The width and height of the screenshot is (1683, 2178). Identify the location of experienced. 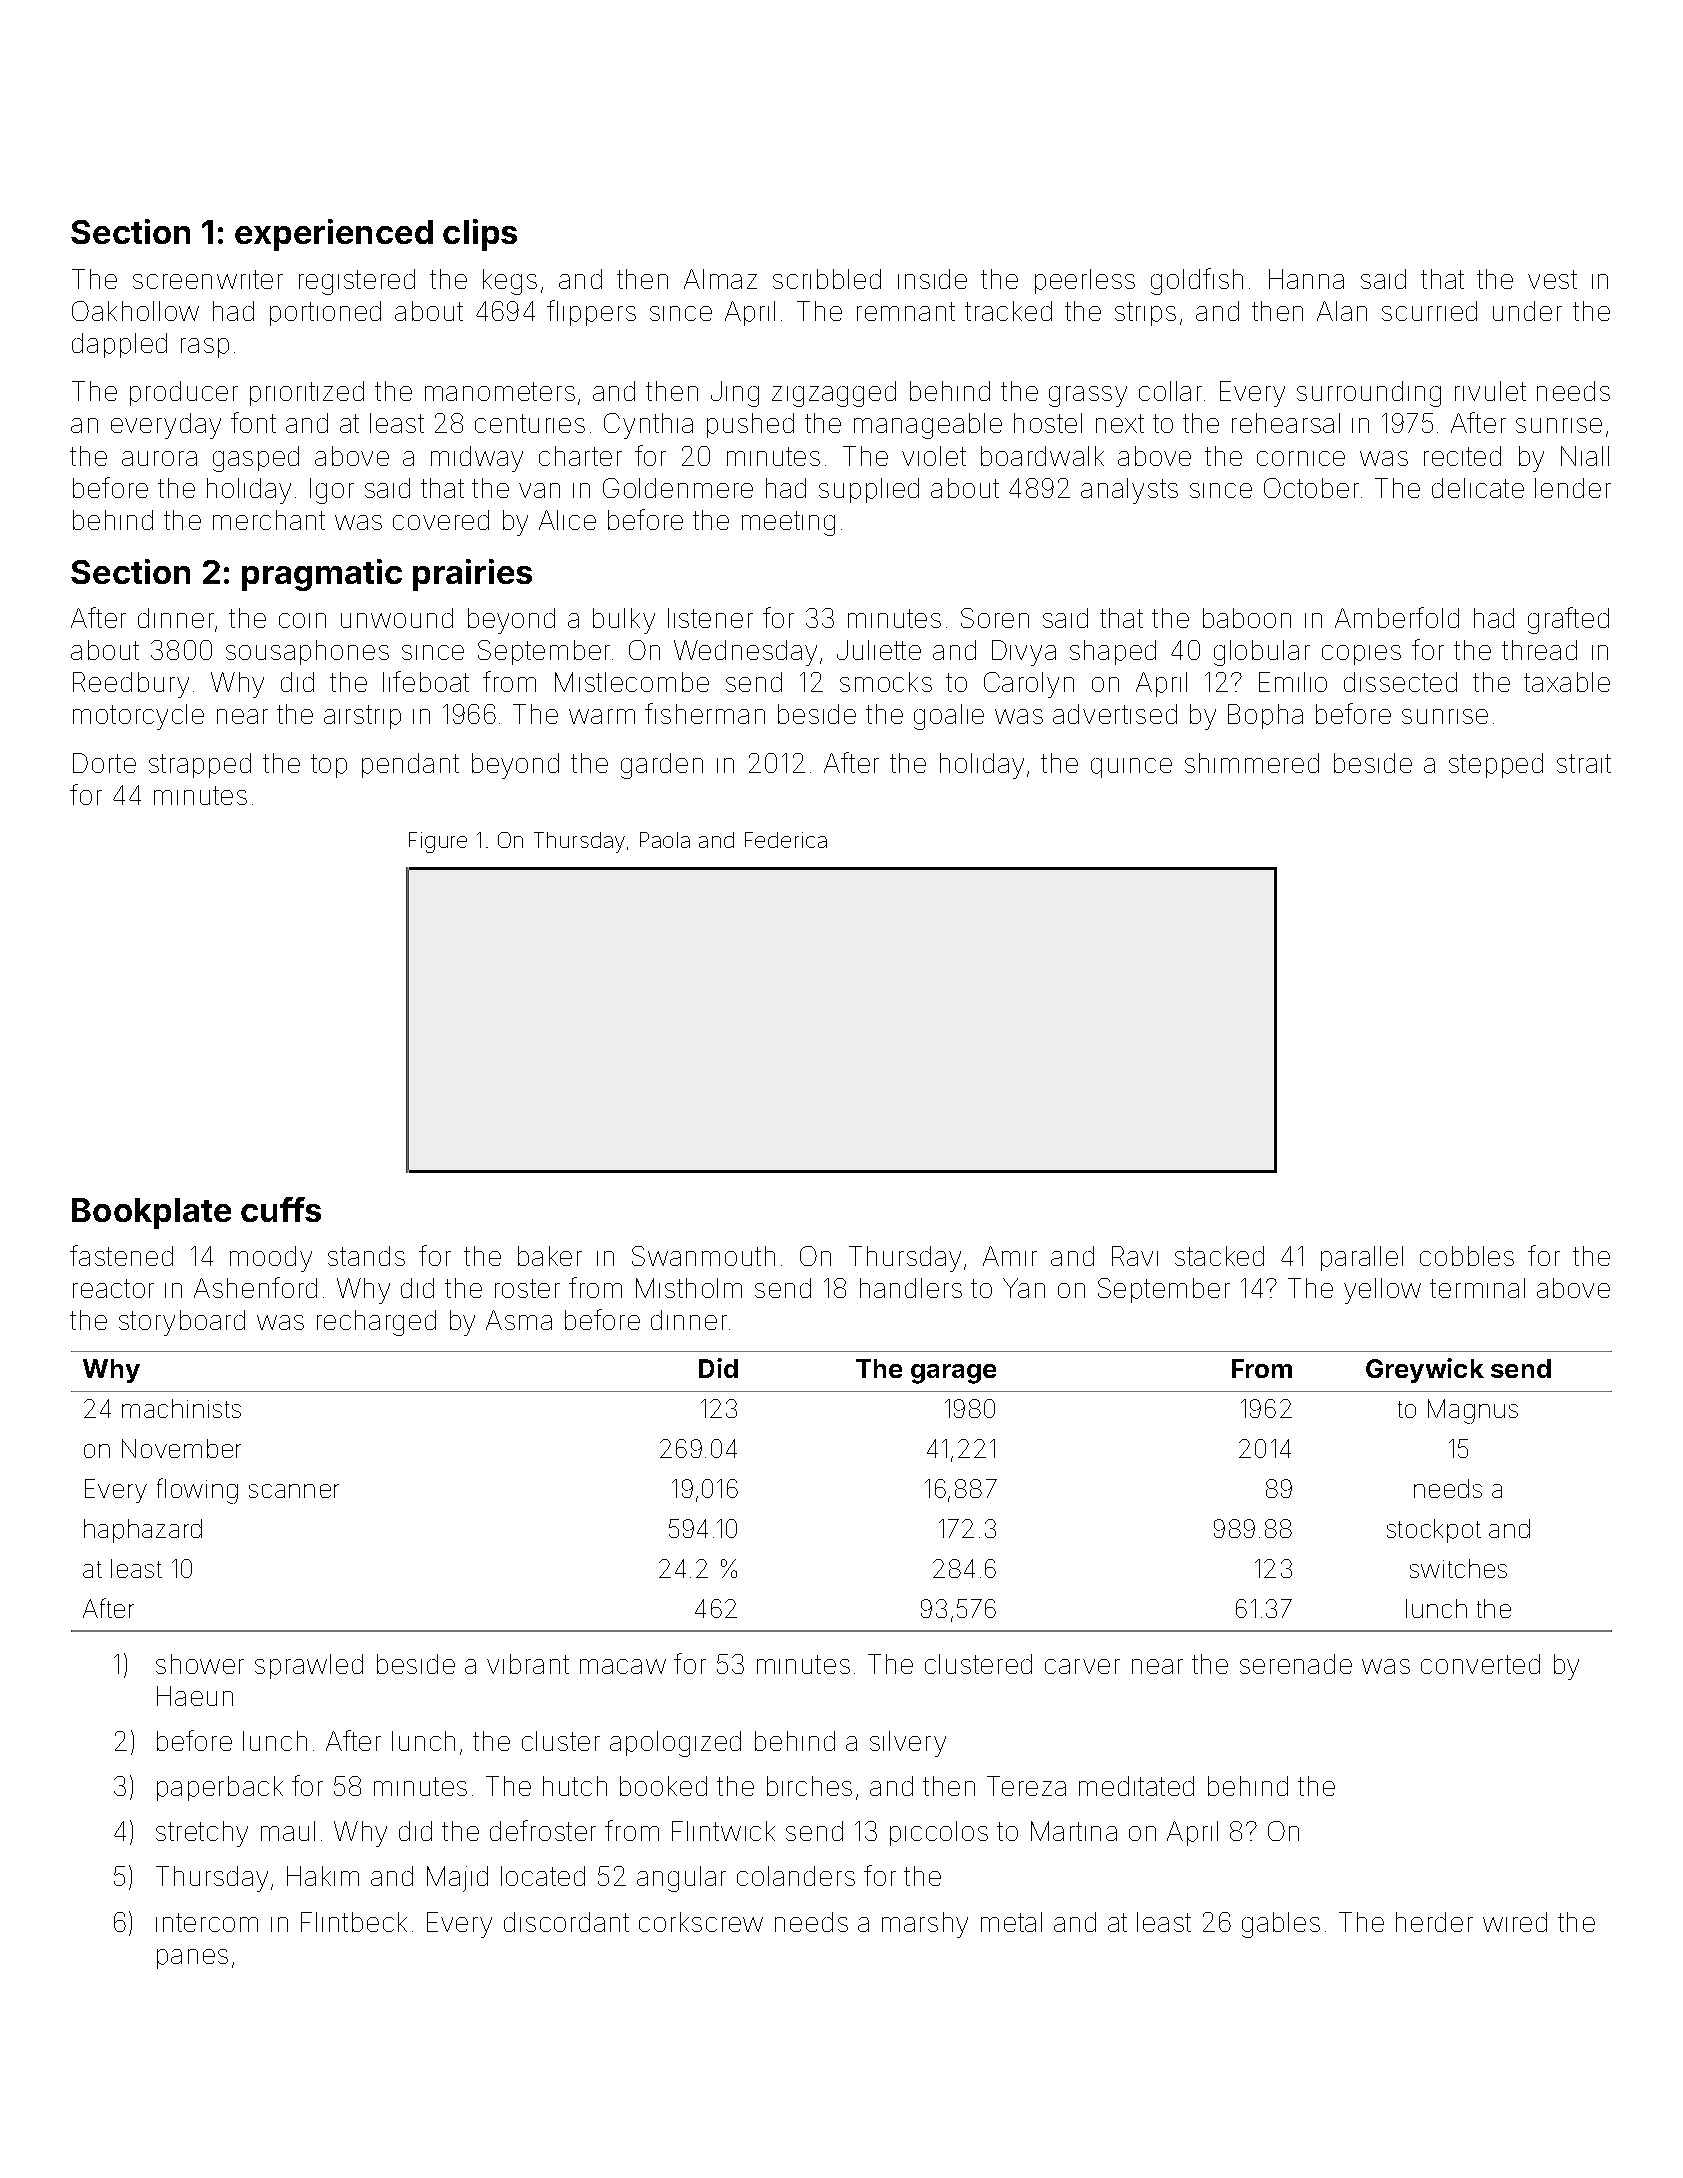
(334, 235).
